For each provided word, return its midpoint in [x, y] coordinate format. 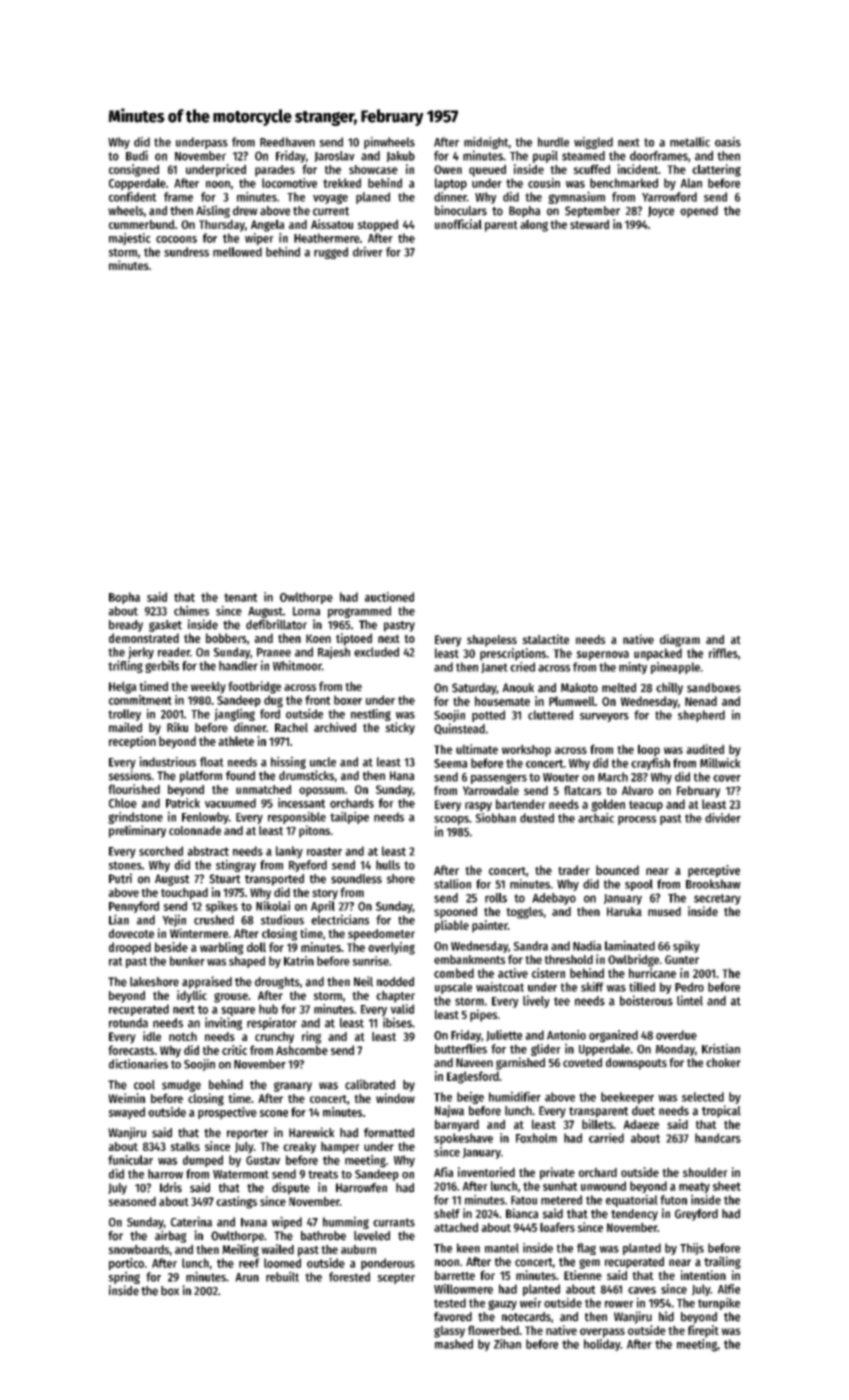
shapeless [492, 641]
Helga [123, 687]
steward [589, 224]
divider [723, 818]
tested [450, 1303]
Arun [247, 1277]
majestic [130, 239]
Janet [494, 668]
